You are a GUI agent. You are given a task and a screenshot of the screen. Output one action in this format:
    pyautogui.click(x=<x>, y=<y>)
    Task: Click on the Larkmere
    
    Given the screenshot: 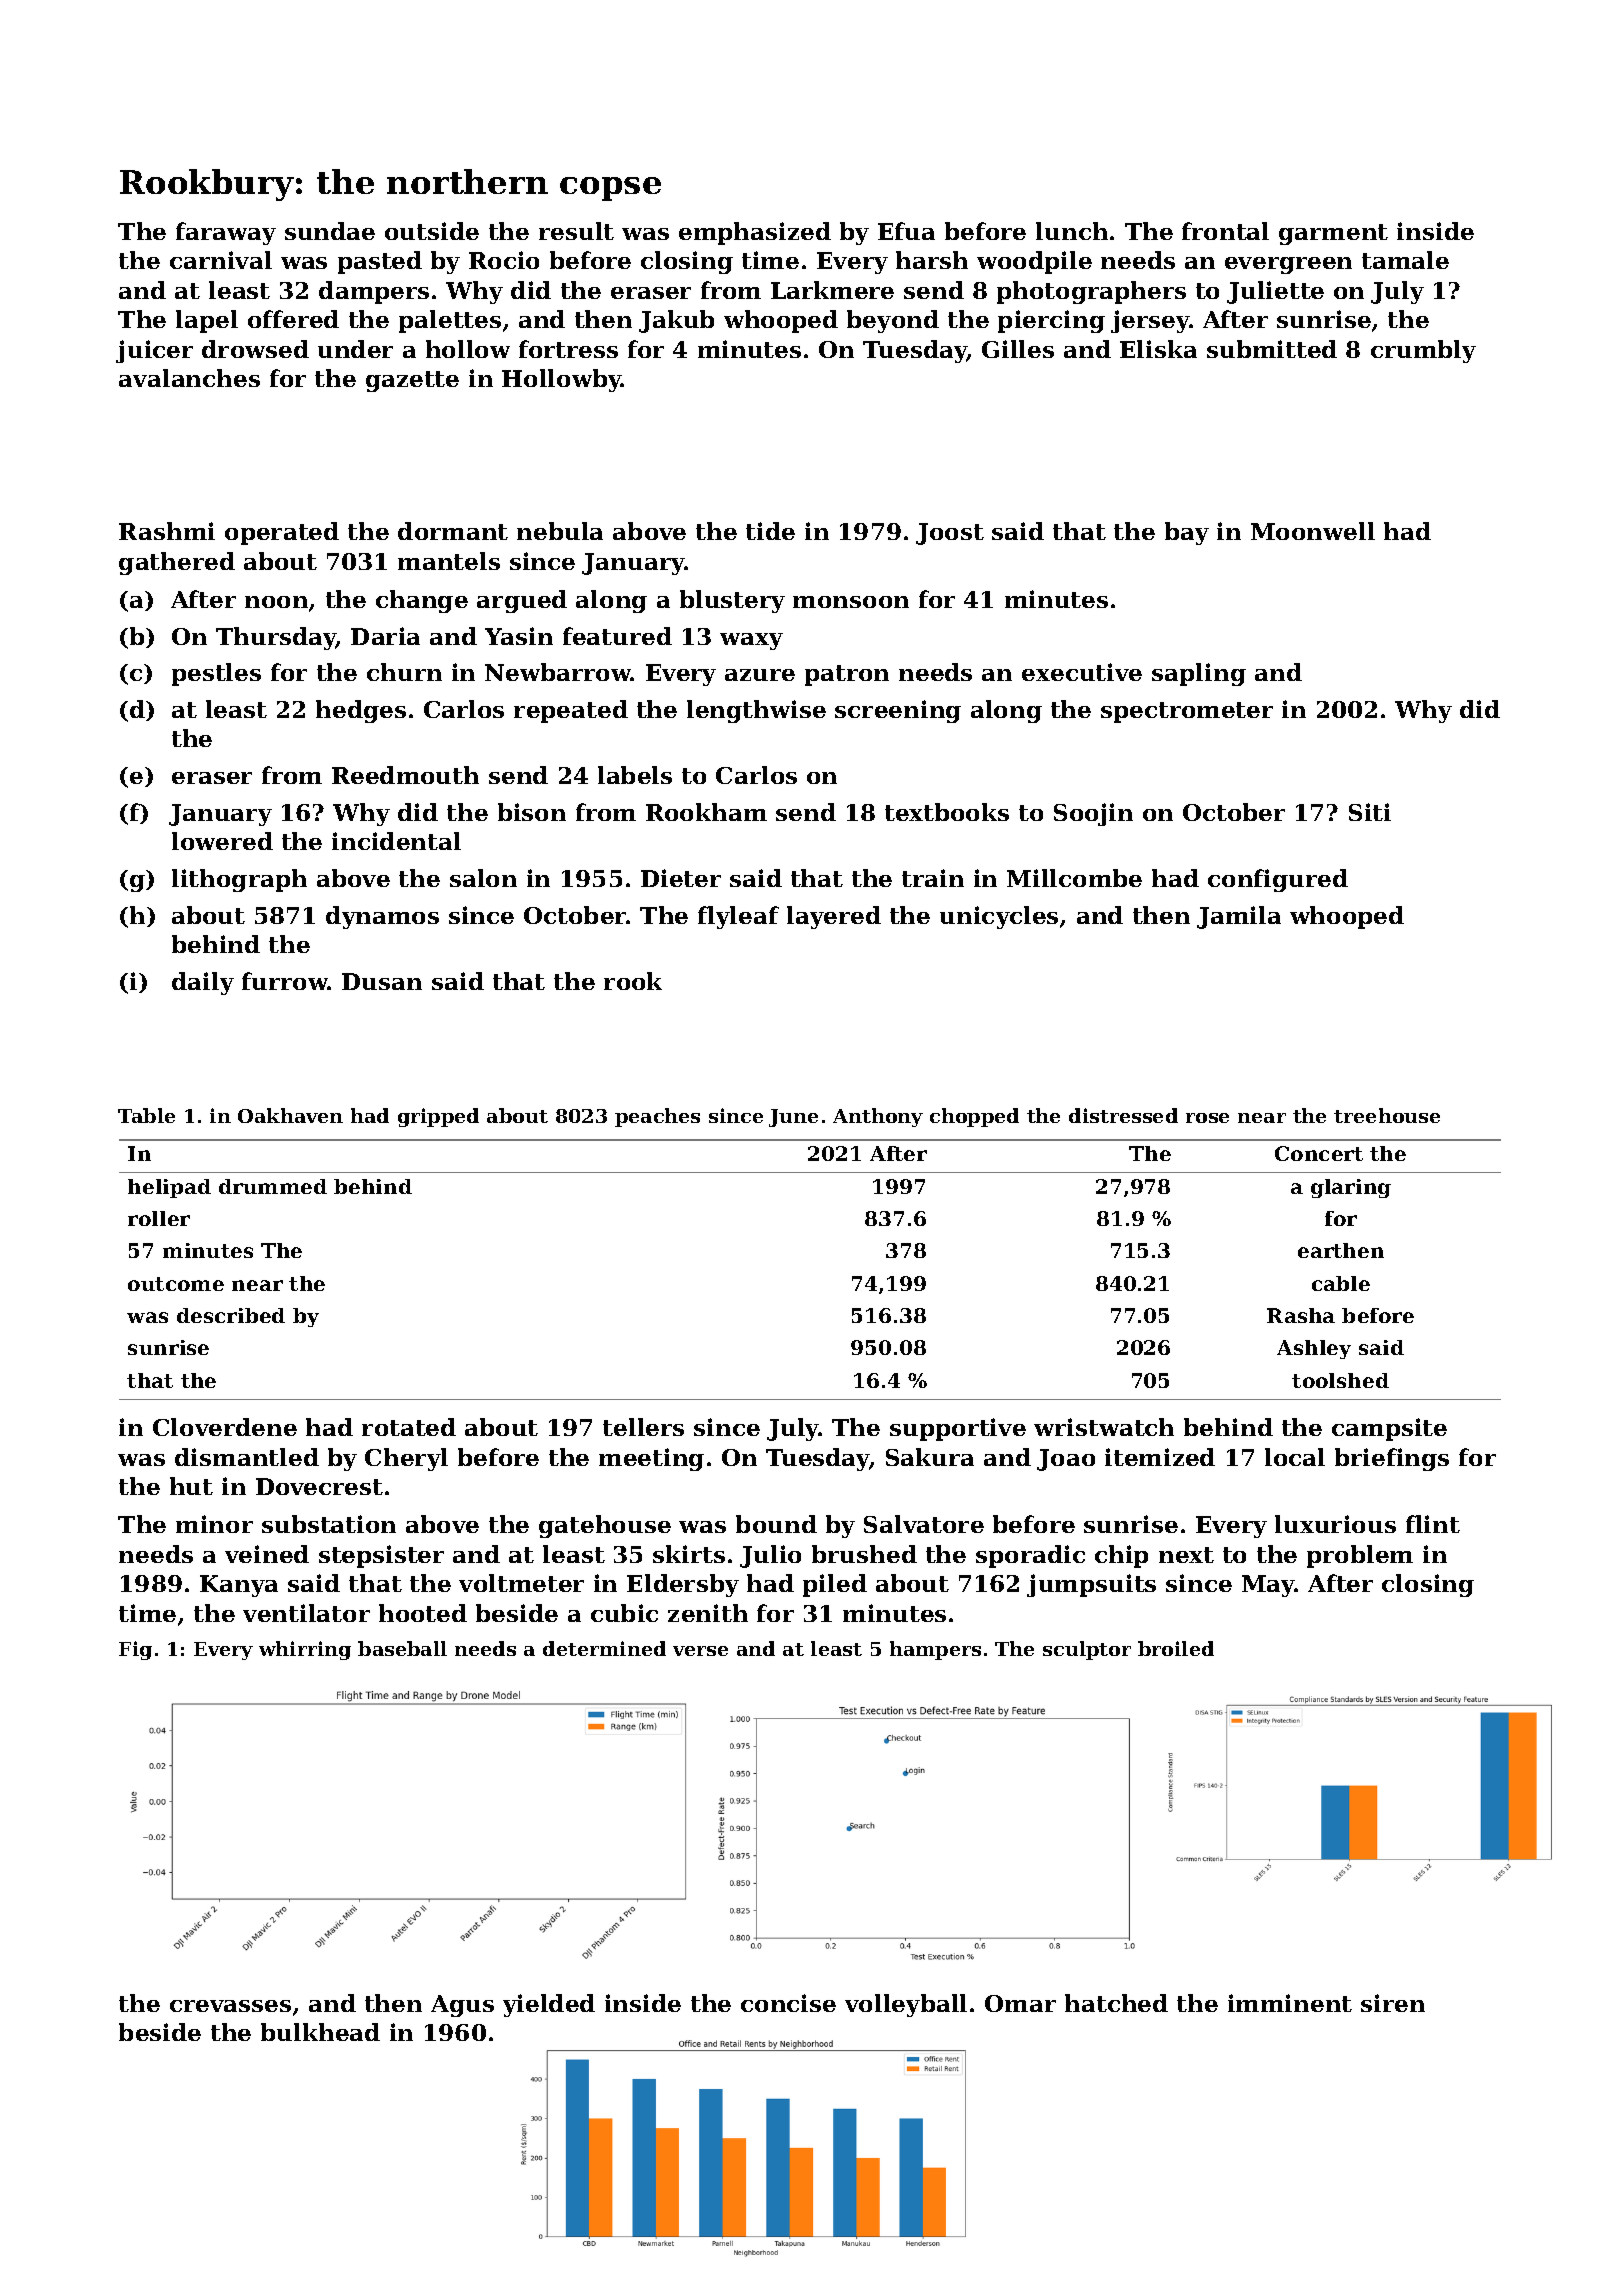 What is the action you would take?
    pyautogui.click(x=832, y=290)
